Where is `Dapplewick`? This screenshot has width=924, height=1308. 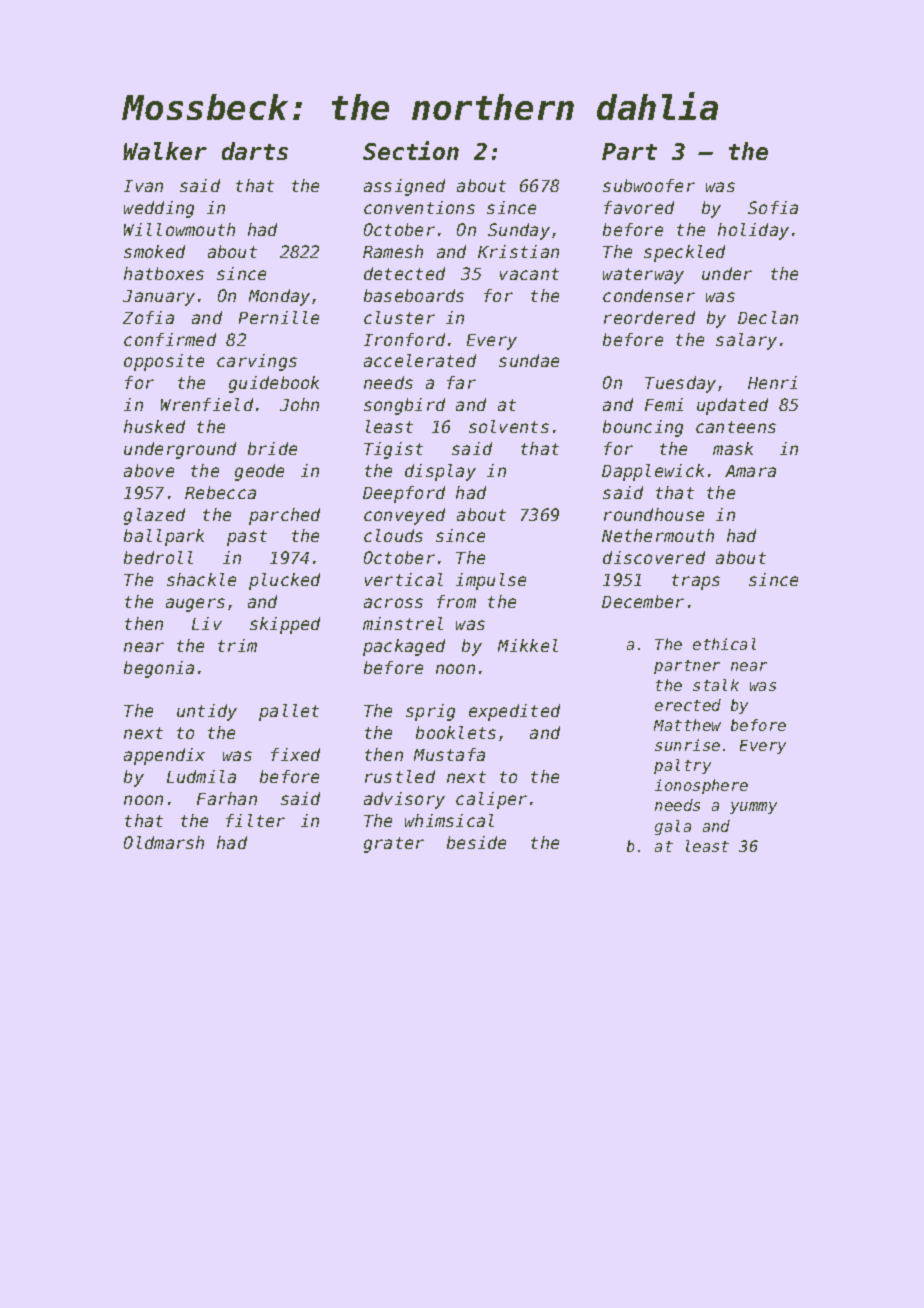 Dapplewick is located at coordinates (653, 472).
